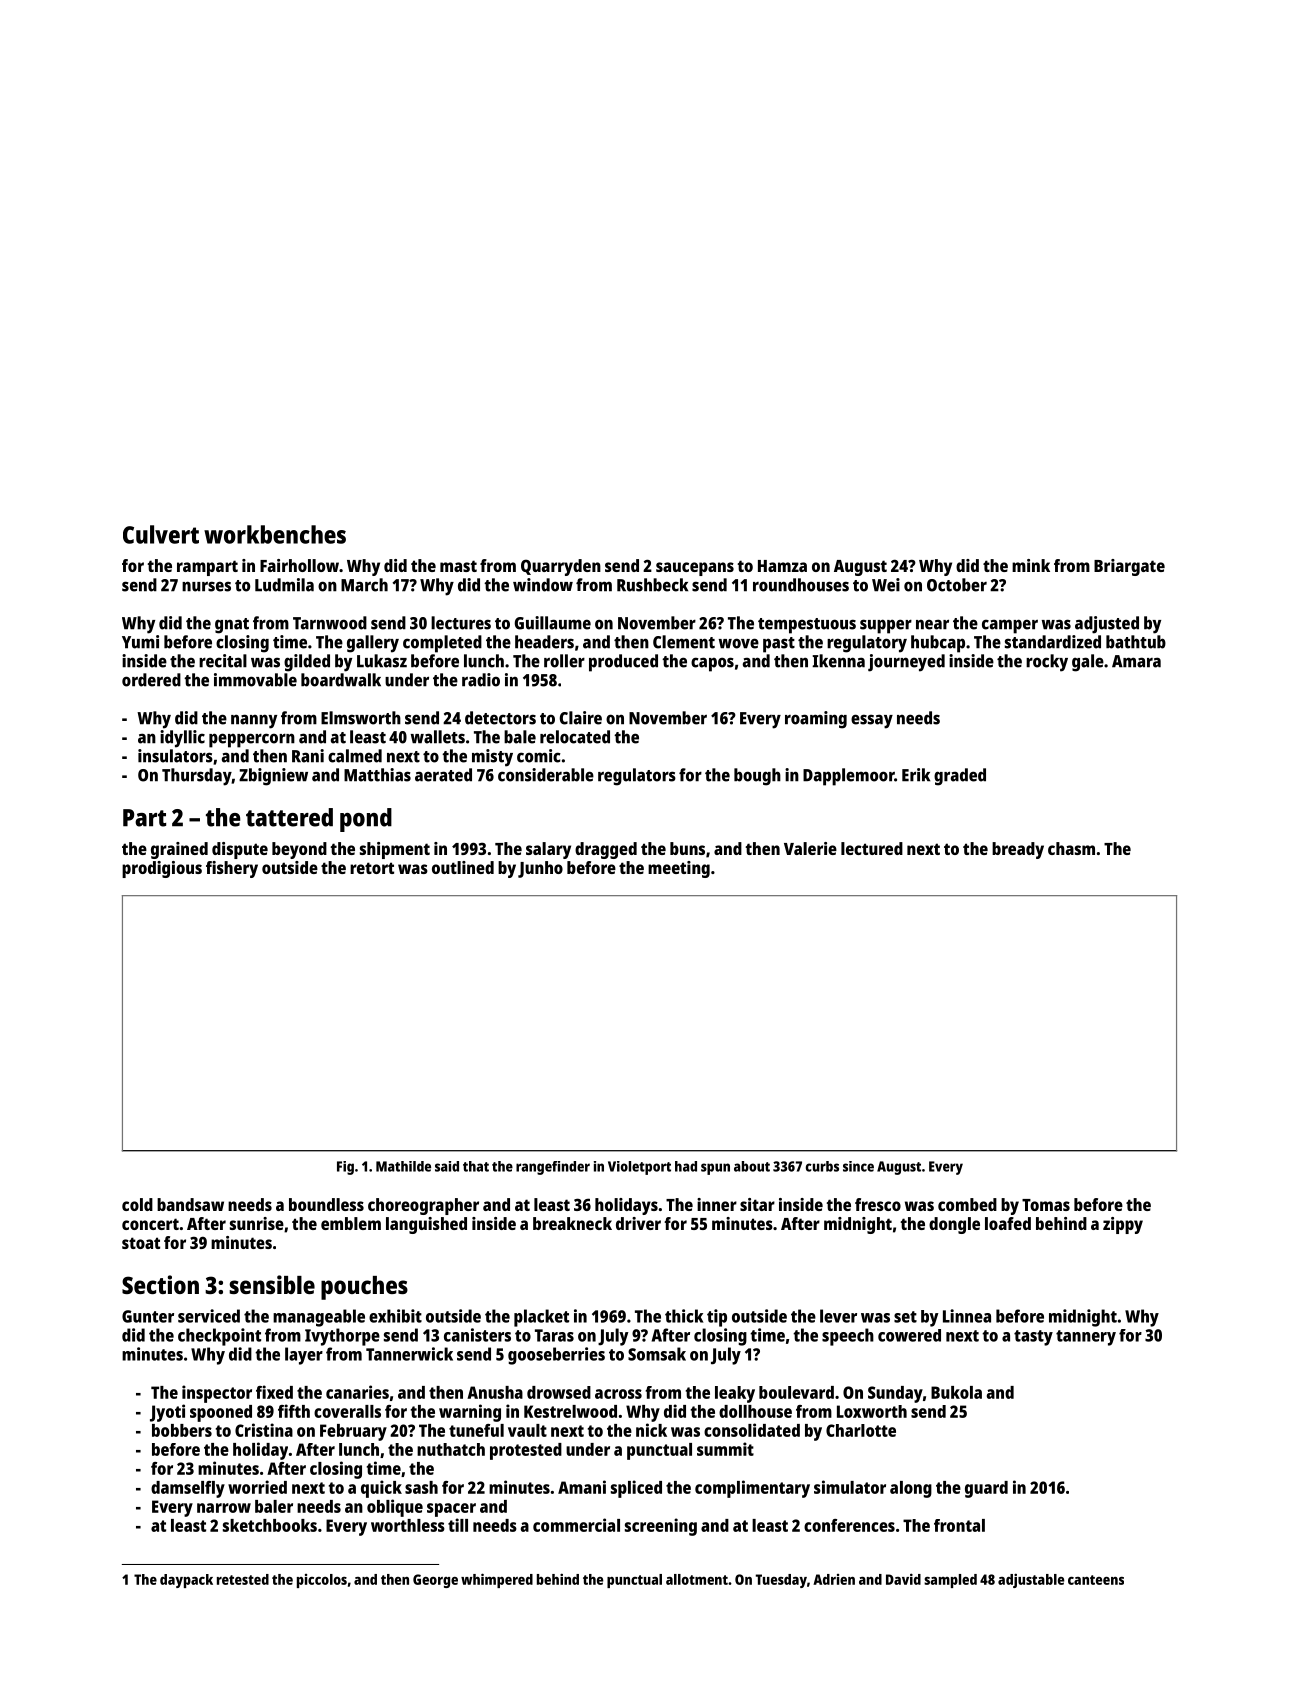 The width and height of the screenshot is (1299, 1681). I want to click on thick, so click(684, 1316).
